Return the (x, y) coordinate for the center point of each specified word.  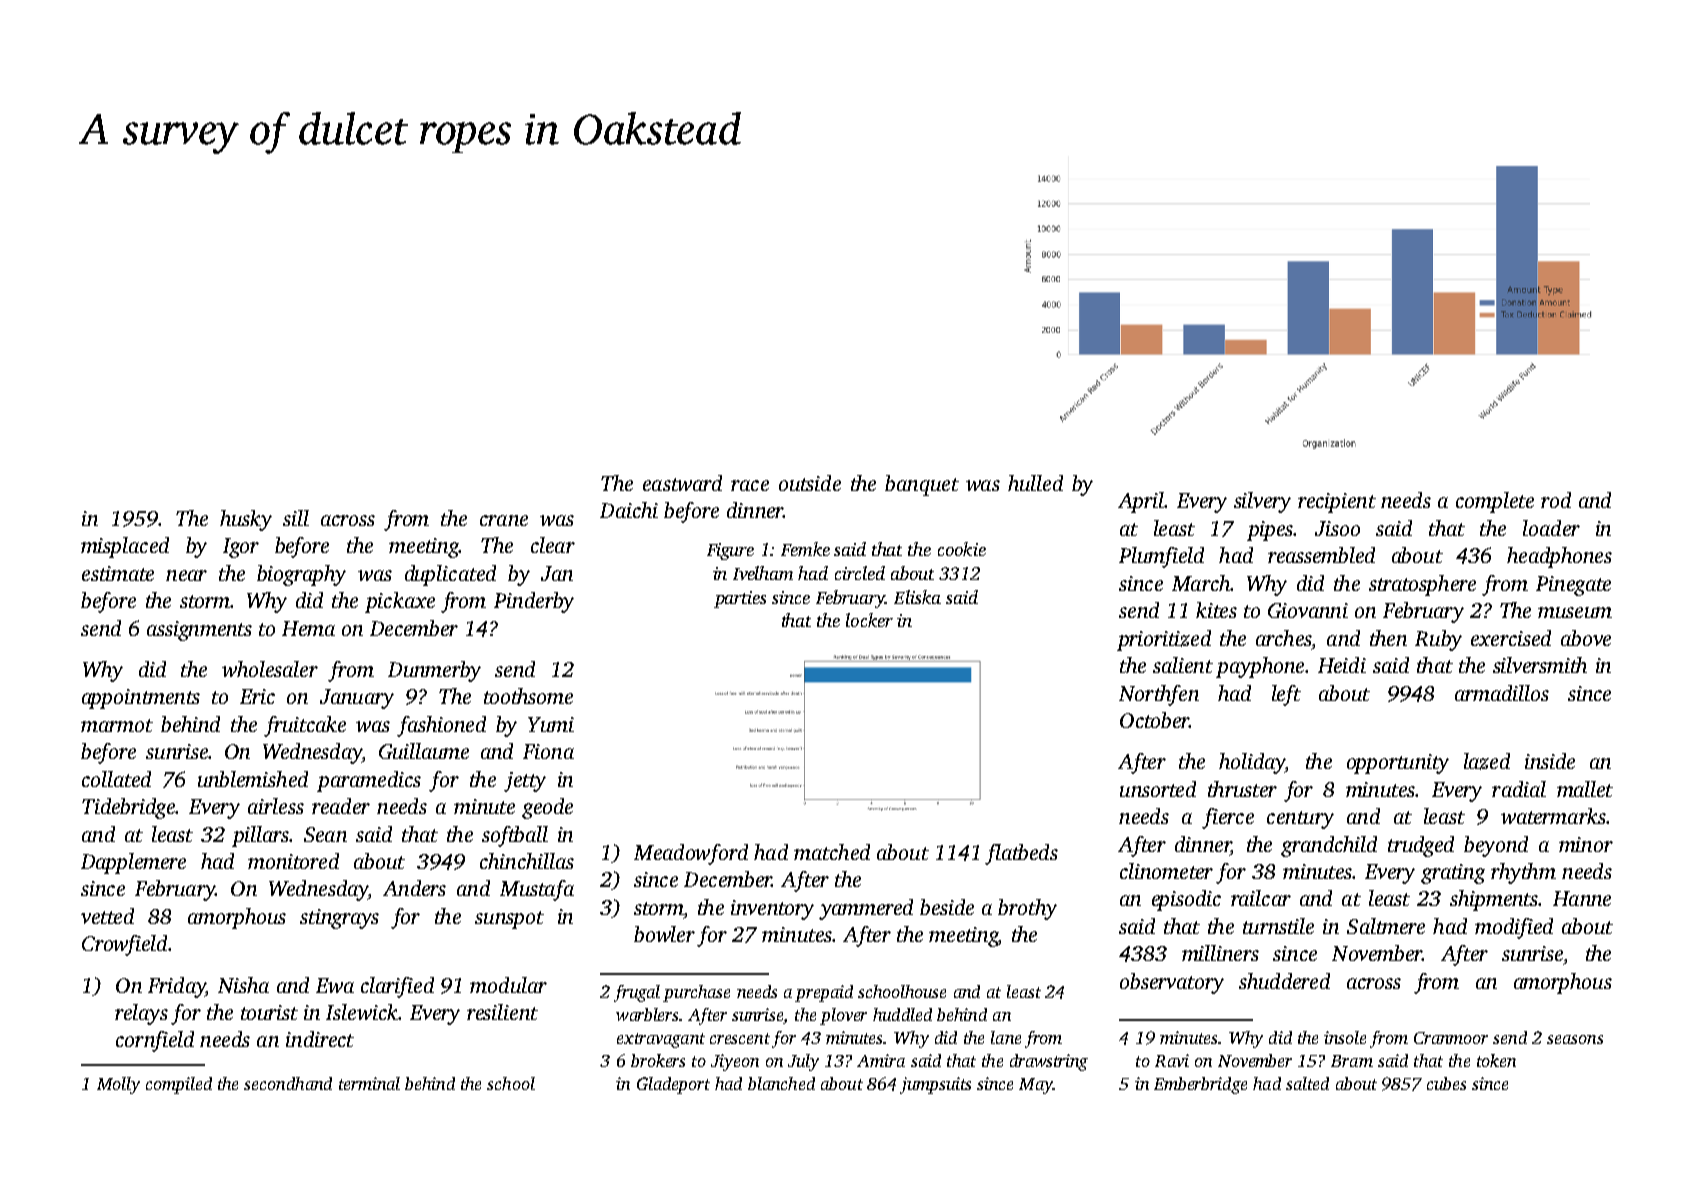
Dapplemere (133, 863)
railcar (1261, 898)
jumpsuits (935, 1085)
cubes (1446, 1083)
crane (504, 520)
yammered (866, 909)
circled (860, 573)
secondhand (288, 1083)
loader (1551, 528)
